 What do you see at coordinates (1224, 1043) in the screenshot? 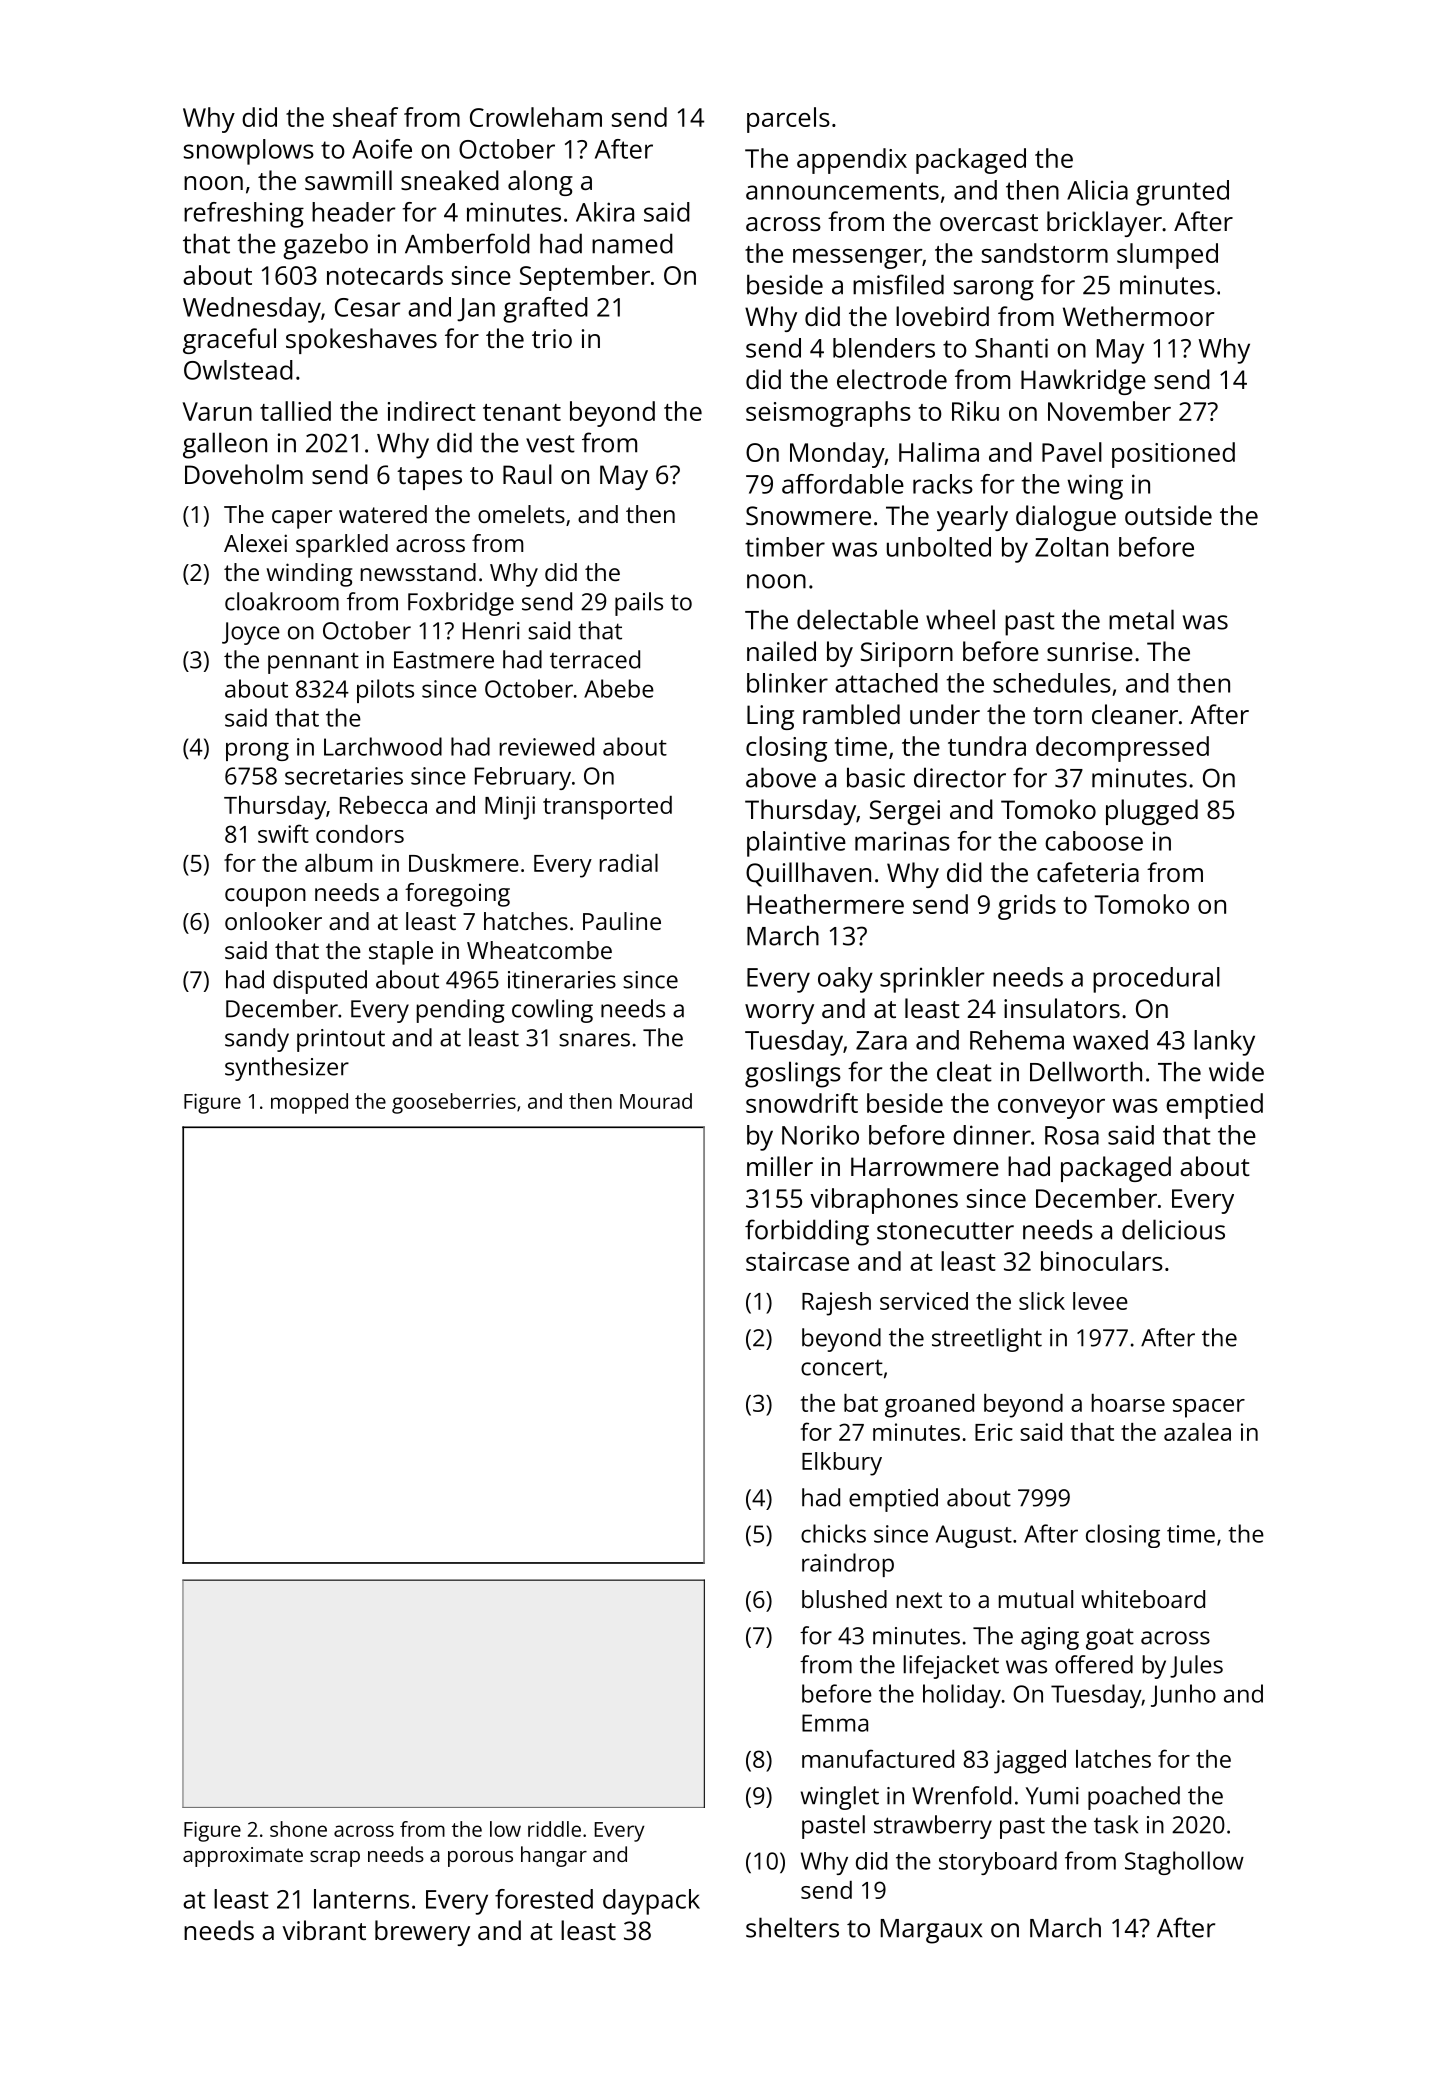
I see `lanky` at bounding box center [1224, 1043].
